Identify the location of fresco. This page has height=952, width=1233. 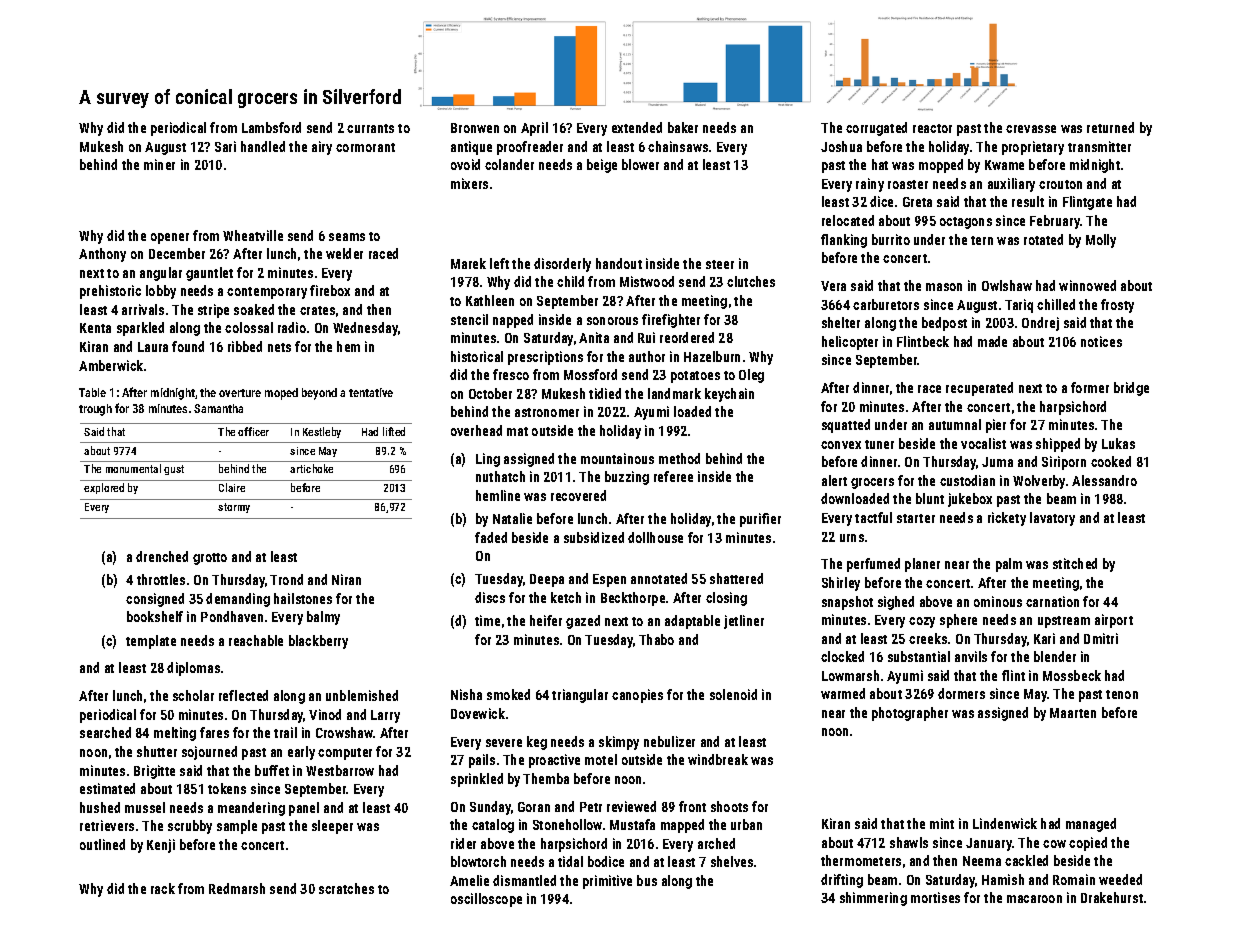
(511, 374).
